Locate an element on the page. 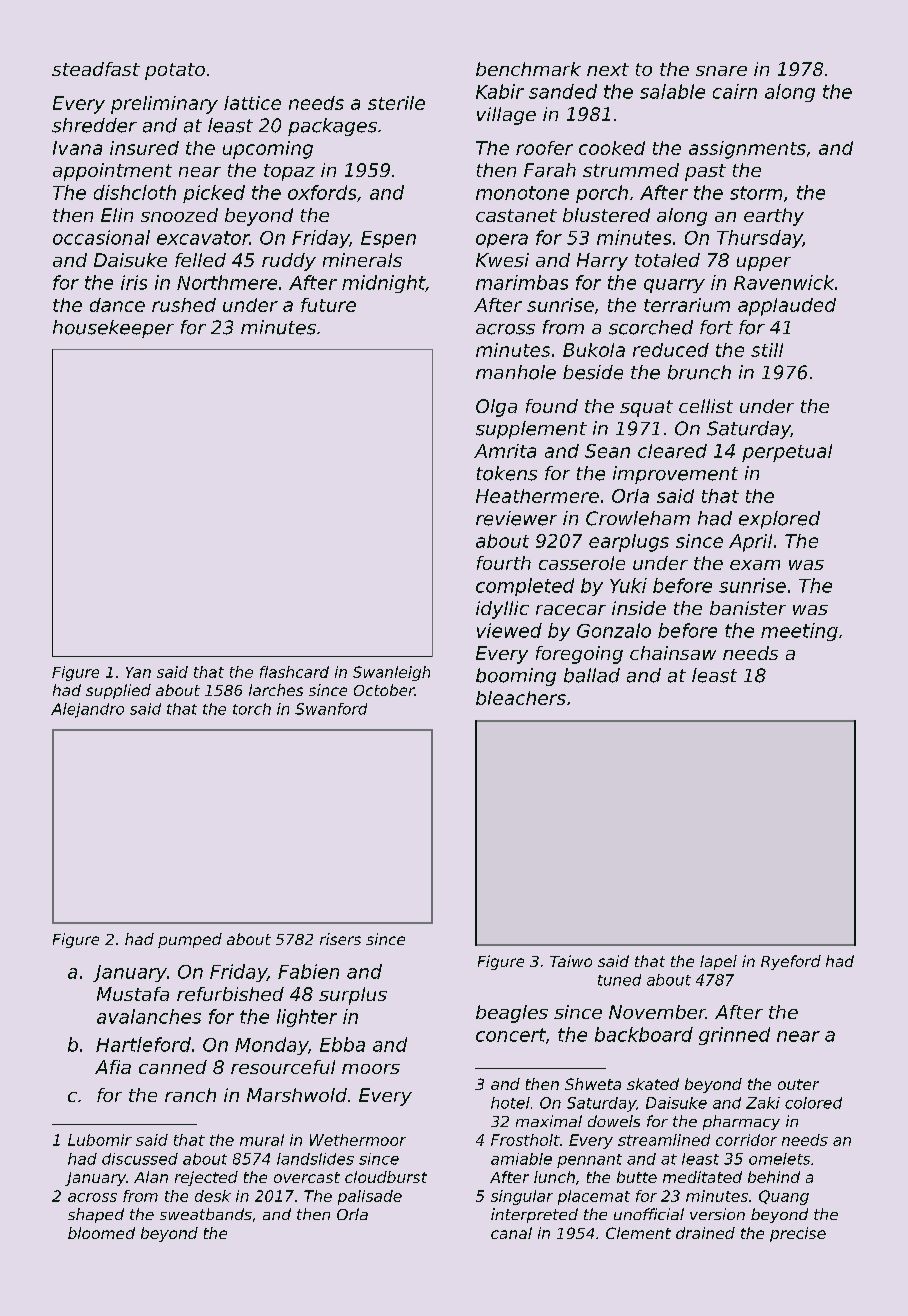 This document has height=1316, width=908. fourth is located at coordinates (504, 563).
